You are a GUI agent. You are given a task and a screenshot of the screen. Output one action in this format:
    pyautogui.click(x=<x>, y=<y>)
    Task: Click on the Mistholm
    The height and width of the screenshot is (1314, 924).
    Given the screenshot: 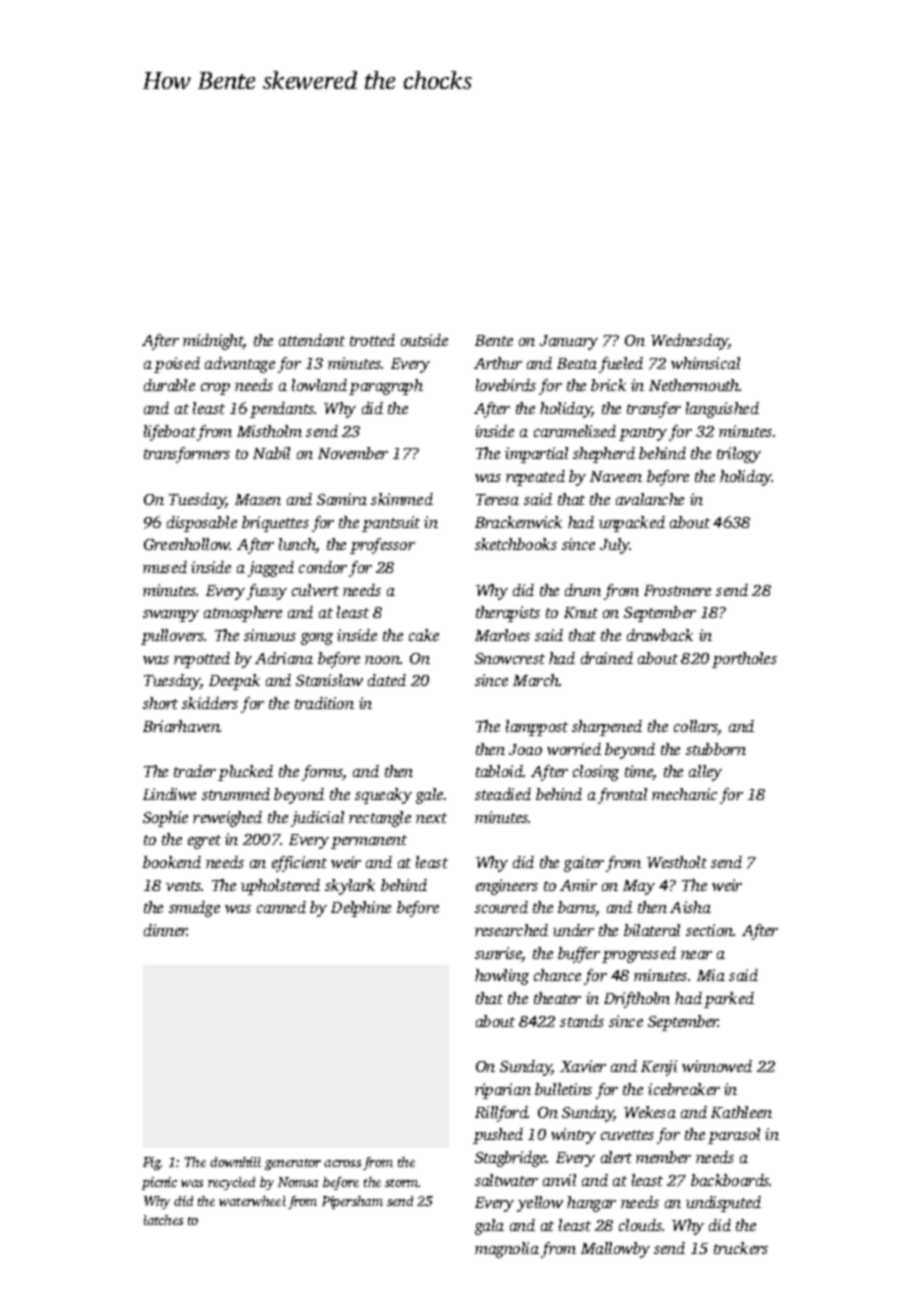 What is the action you would take?
    pyautogui.click(x=269, y=431)
